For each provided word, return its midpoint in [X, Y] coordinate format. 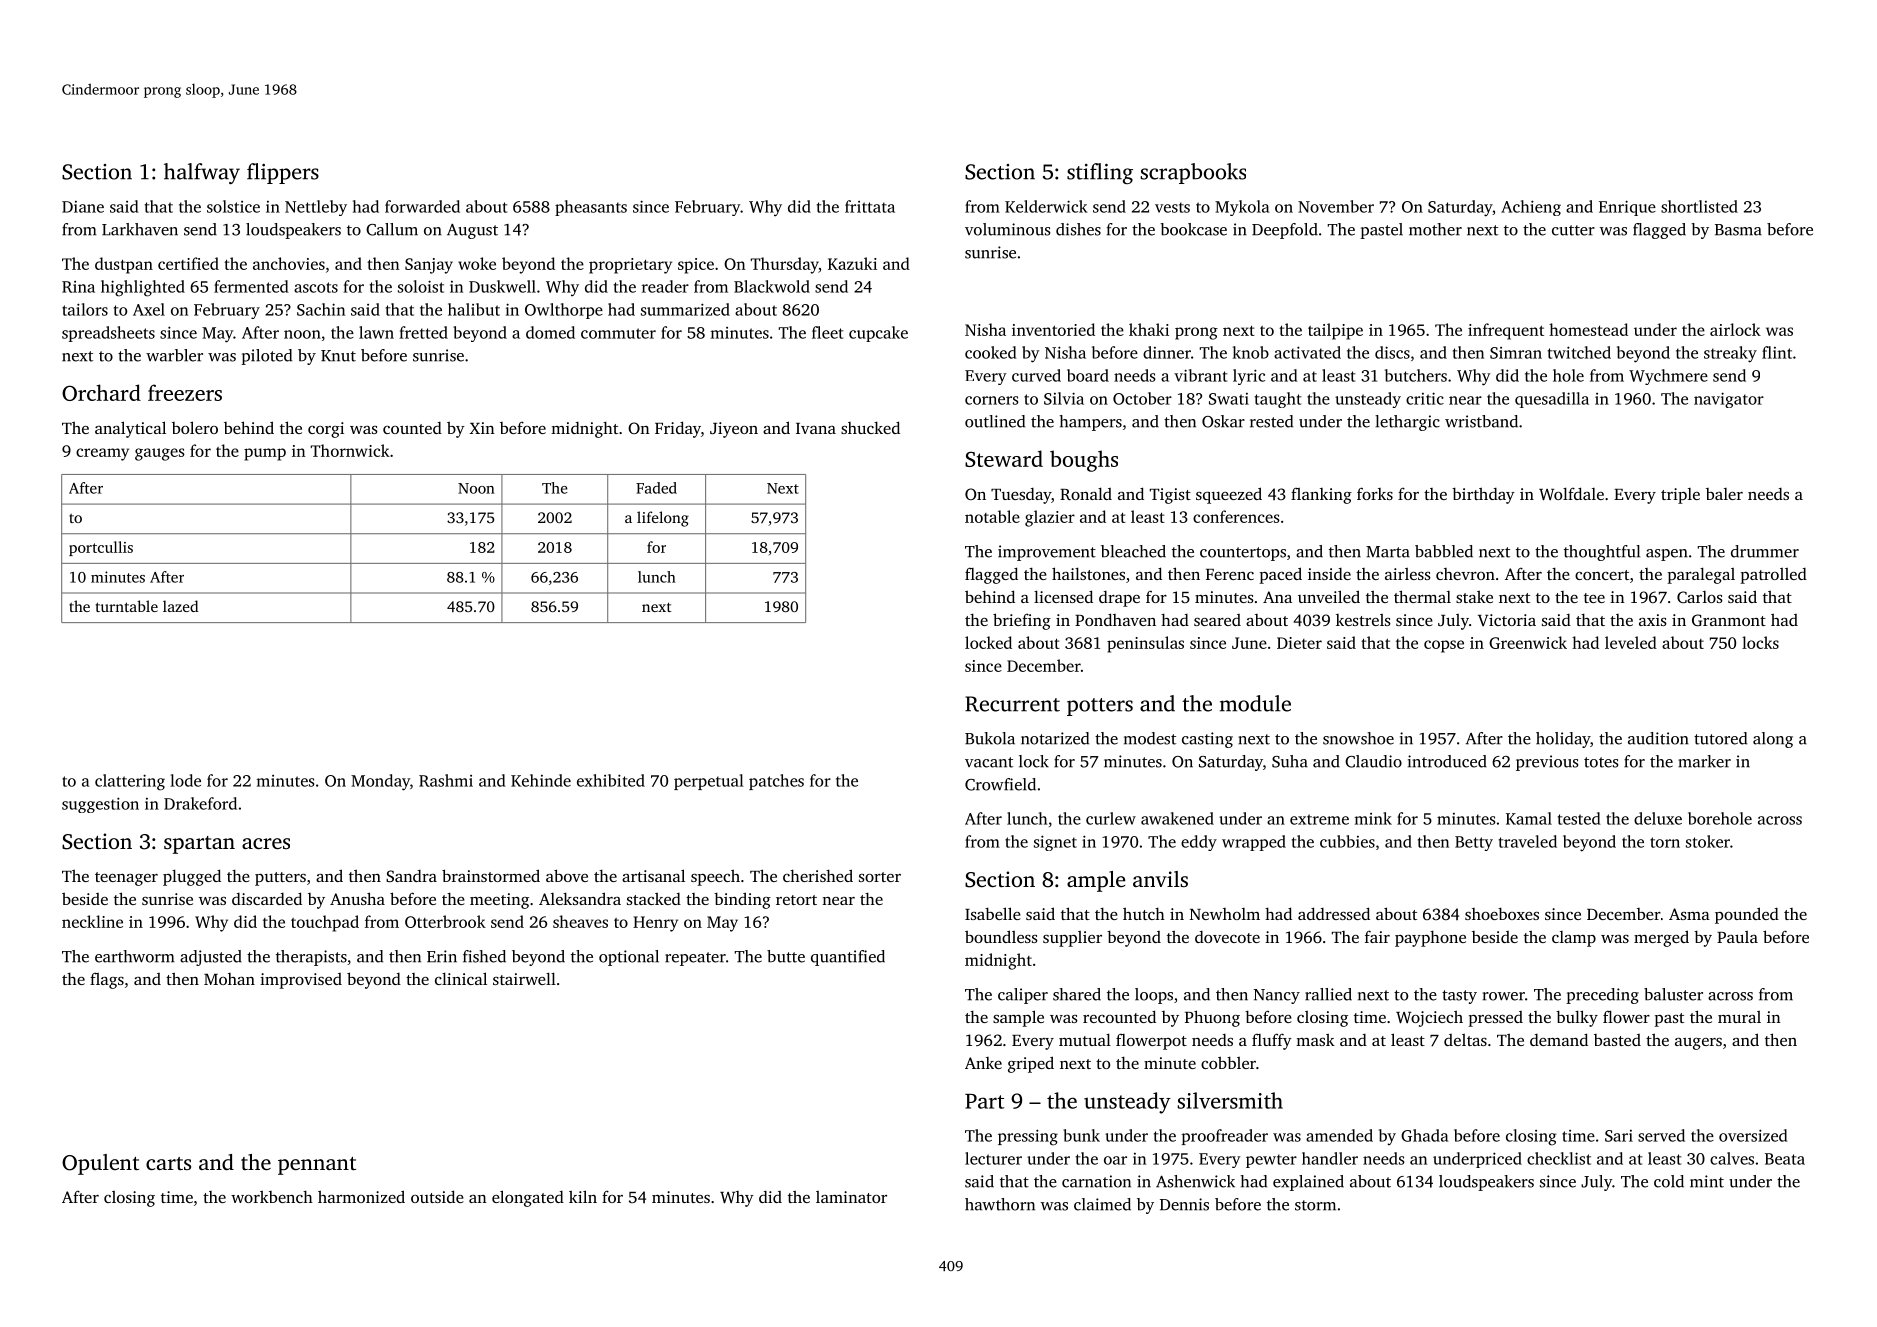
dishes [1078, 229]
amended [1339, 1135]
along [1773, 740]
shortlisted [1699, 206]
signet [1055, 843]
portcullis [101, 548]
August [472, 231]
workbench [272, 1196]
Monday [380, 782]
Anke [983, 1063]
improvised [301, 981]
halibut [474, 309]
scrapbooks [1193, 173]
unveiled [1329, 596]
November [1336, 206]
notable [992, 516]
